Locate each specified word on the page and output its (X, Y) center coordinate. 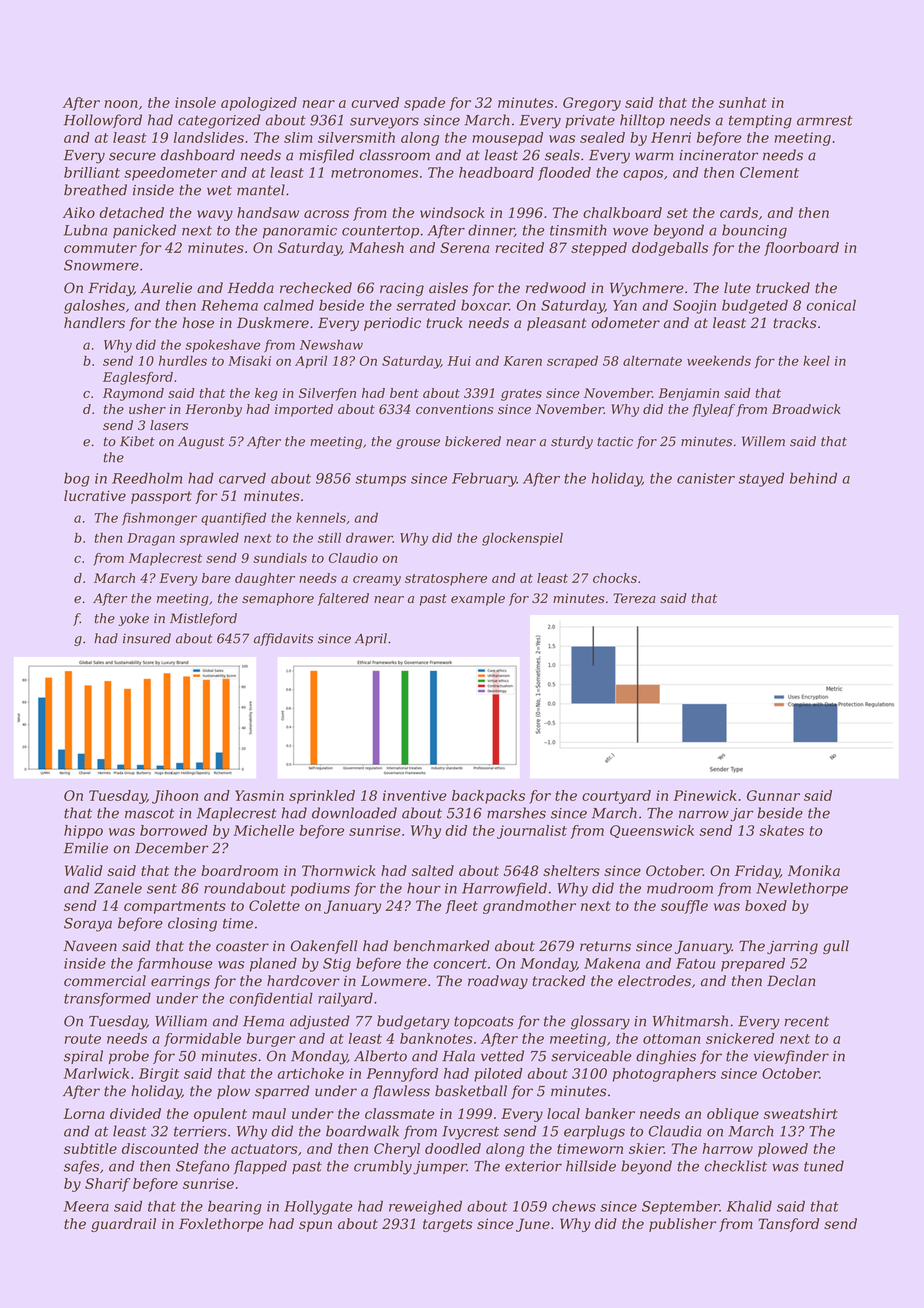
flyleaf (713, 410)
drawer (369, 538)
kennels (321, 517)
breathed (95, 190)
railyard (345, 999)
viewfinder (791, 1057)
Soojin (694, 307)
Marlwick (96, 1073)
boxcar (485, 305)
